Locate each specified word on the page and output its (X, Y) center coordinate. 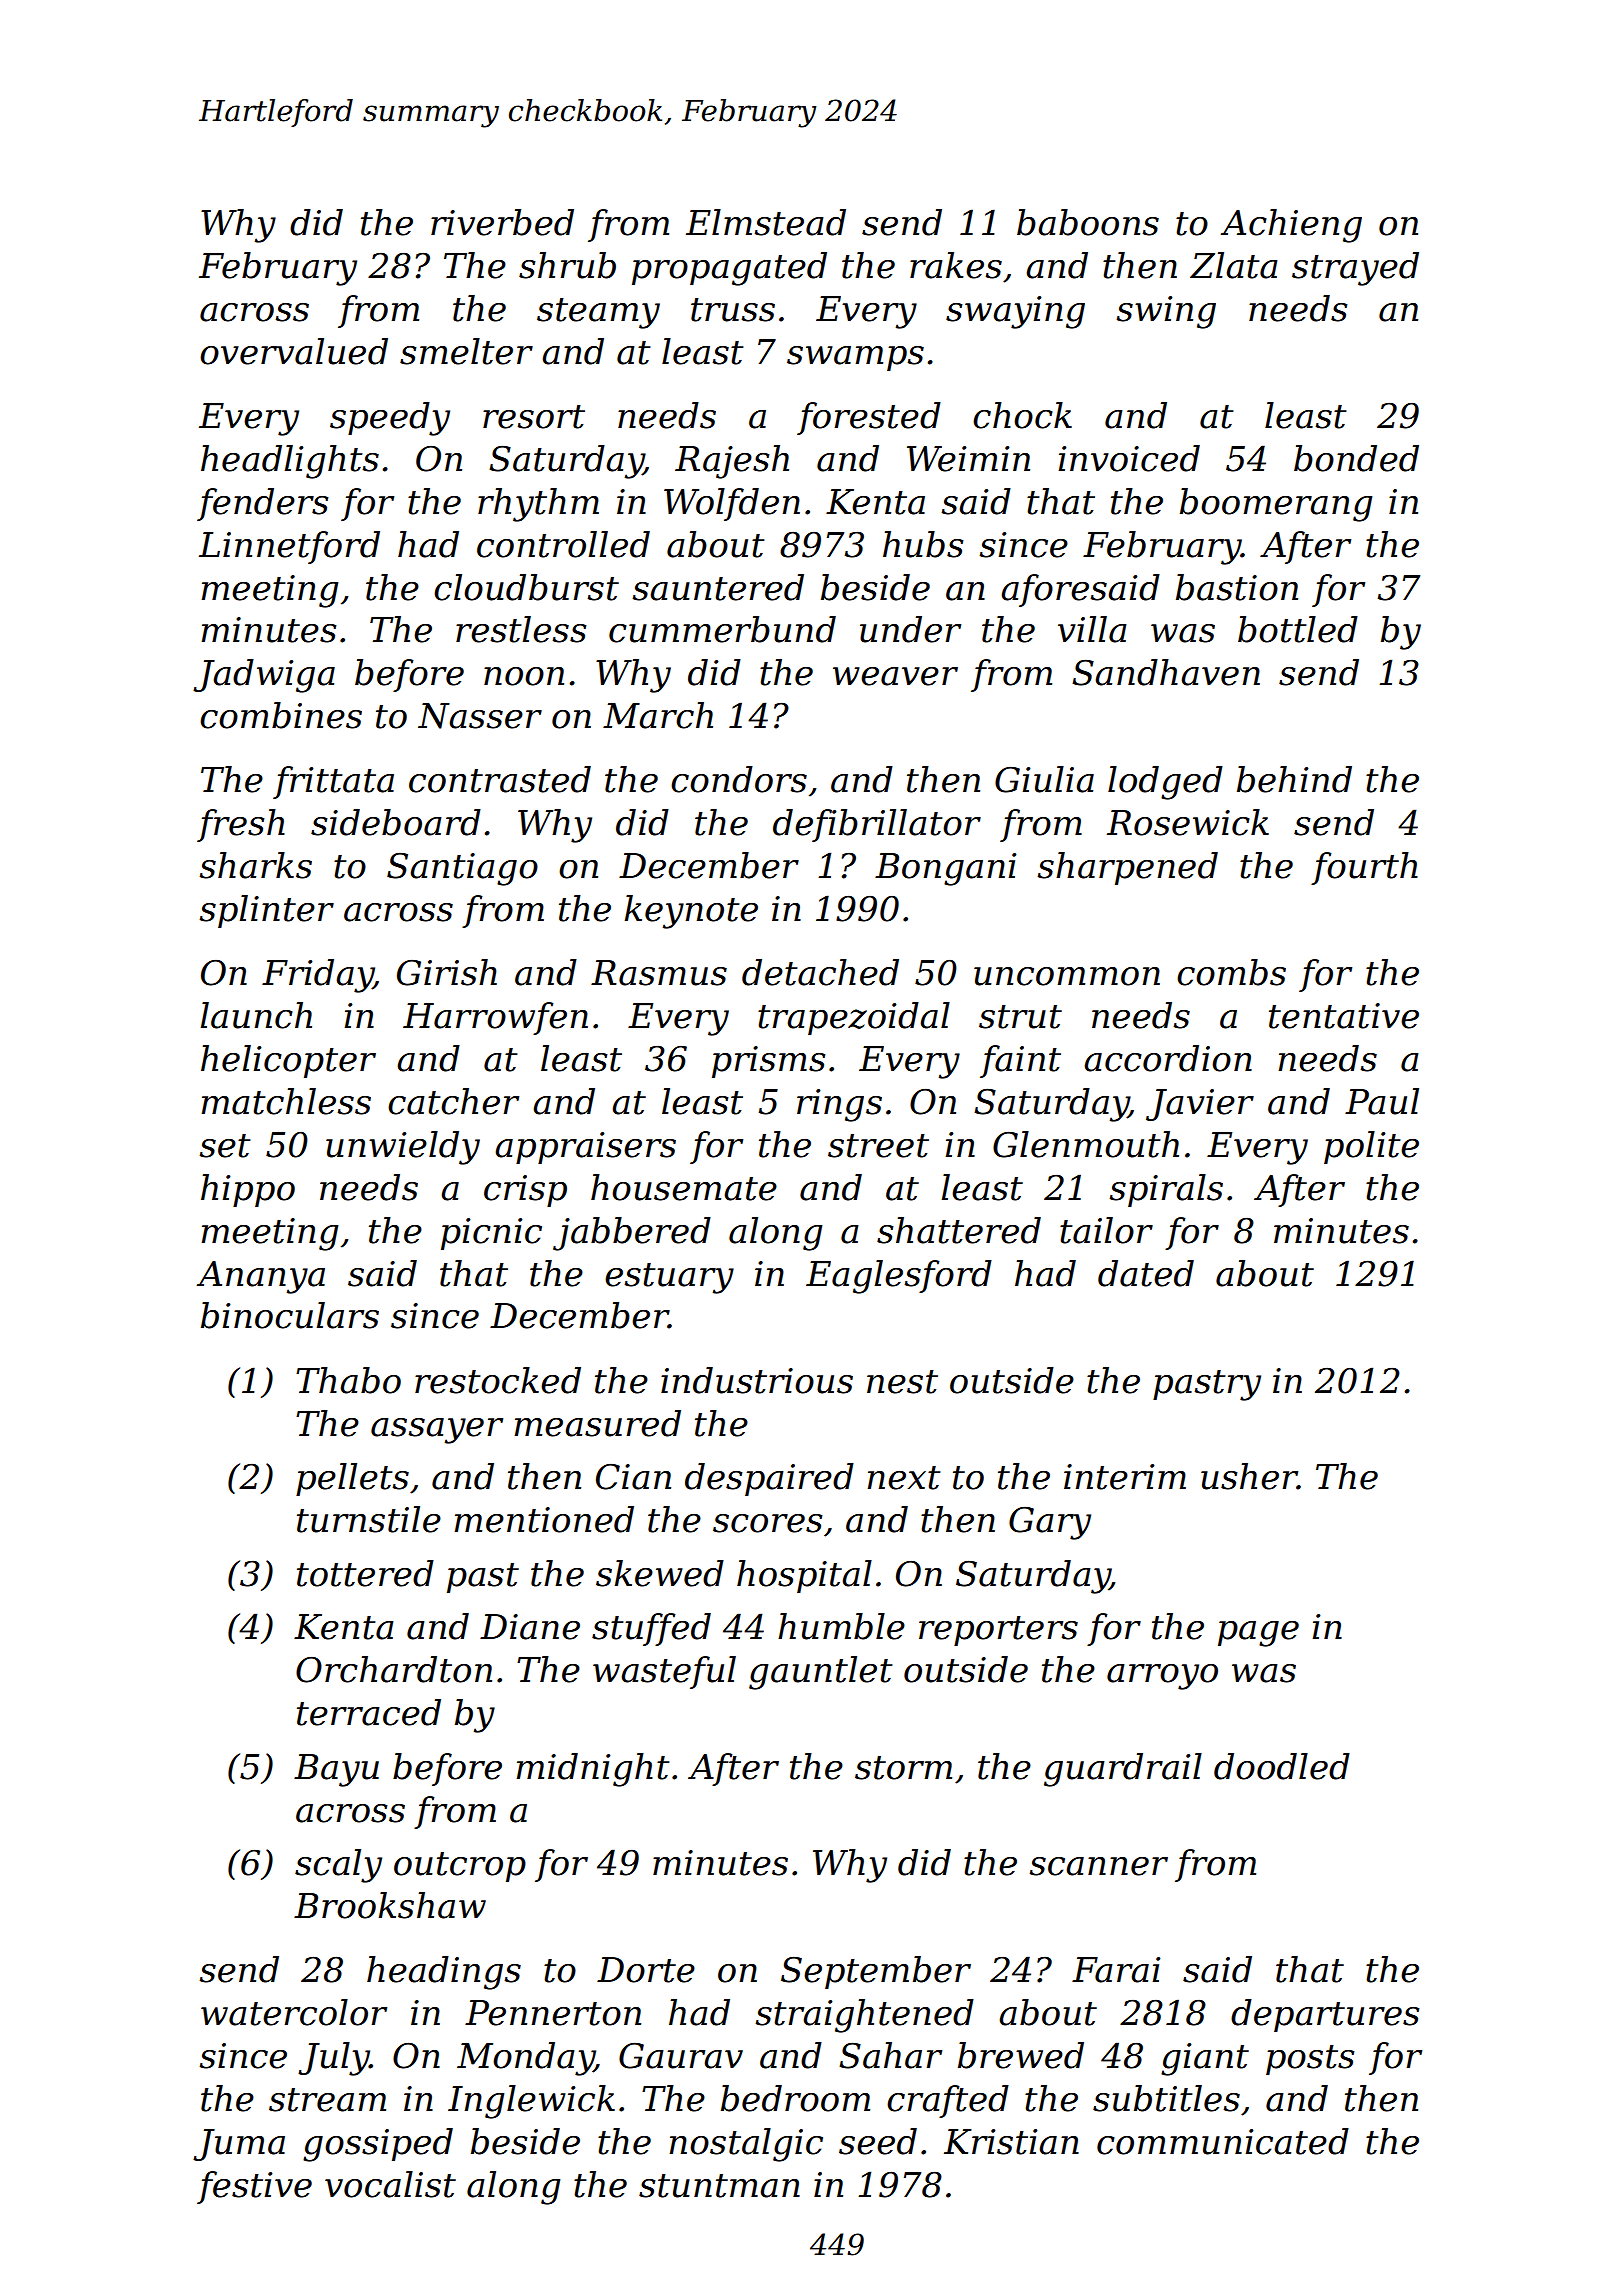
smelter (466, 351)
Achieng (1291, 226)
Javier (1200, 1105)
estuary (669, 1278)
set (224, 1146)
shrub (567, 265)
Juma (239, 2145)
